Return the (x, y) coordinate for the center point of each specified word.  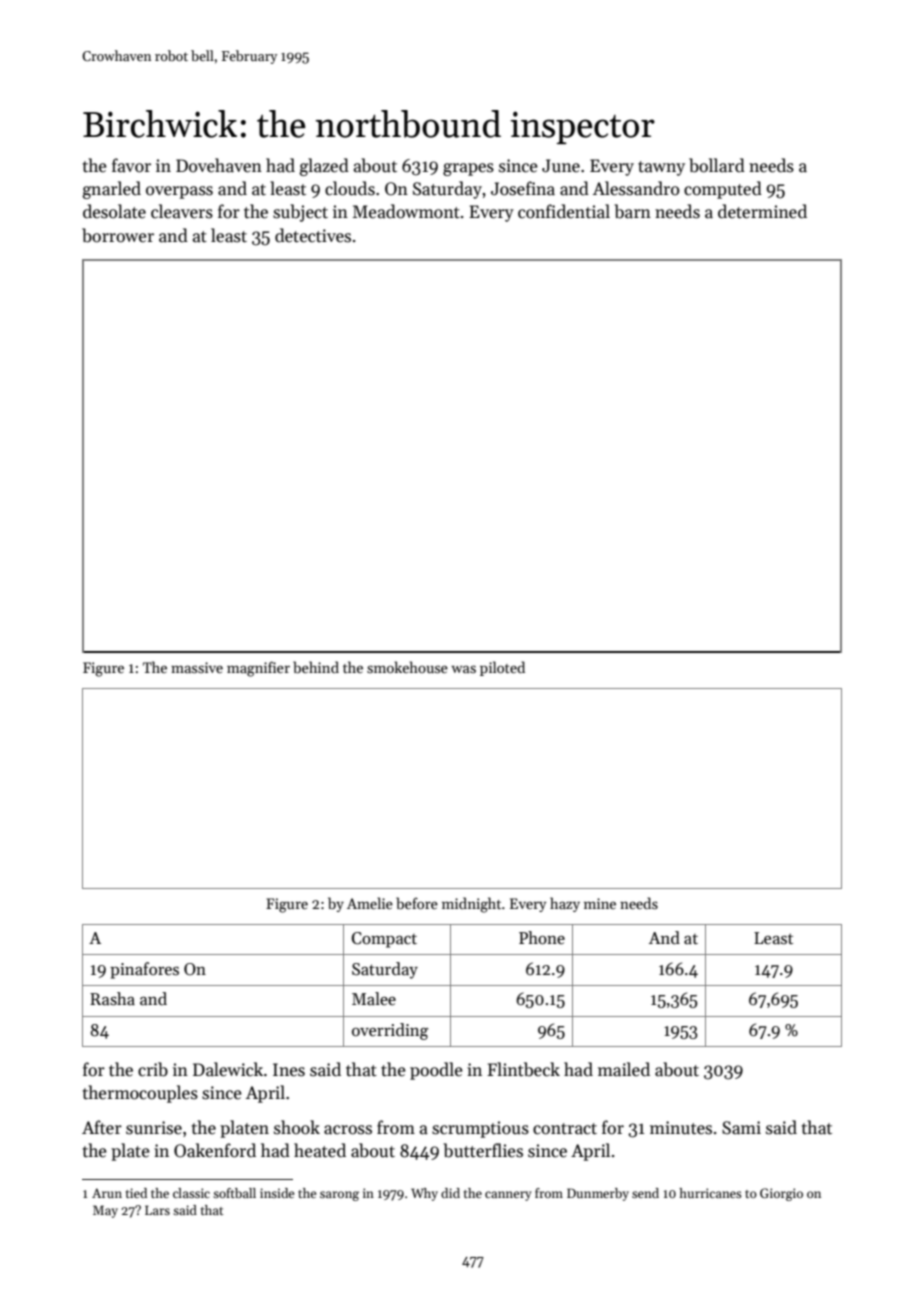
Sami (741, 1128)
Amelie (370, 903)
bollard (717, 165)
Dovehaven (219, 165)
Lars (157, 1210)
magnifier (258, 669)
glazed (324, 167)
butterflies (483, 1150)
